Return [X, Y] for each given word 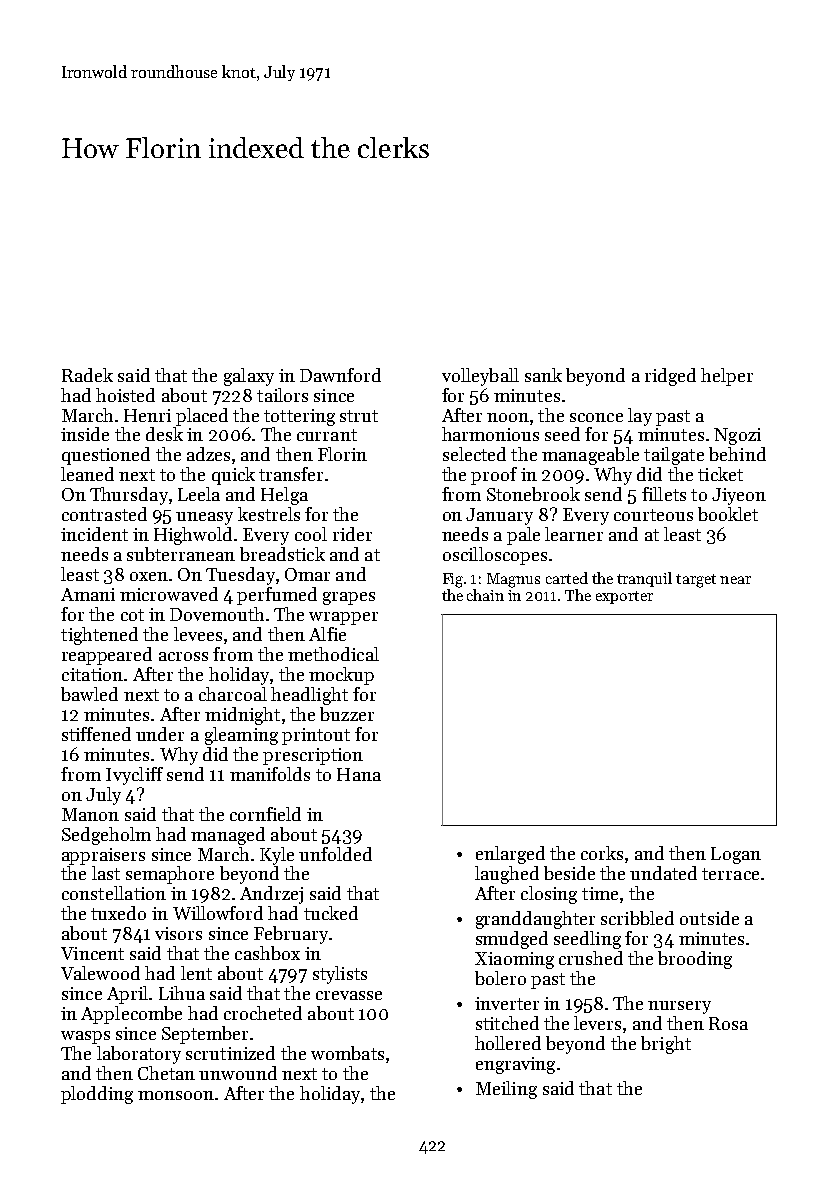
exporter [624, 597]
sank [543, 375]
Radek [87, 375]
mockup [341, 676]
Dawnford [340, 375]
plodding [97, 1095]
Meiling [506, 1090]
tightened [99, 636]
